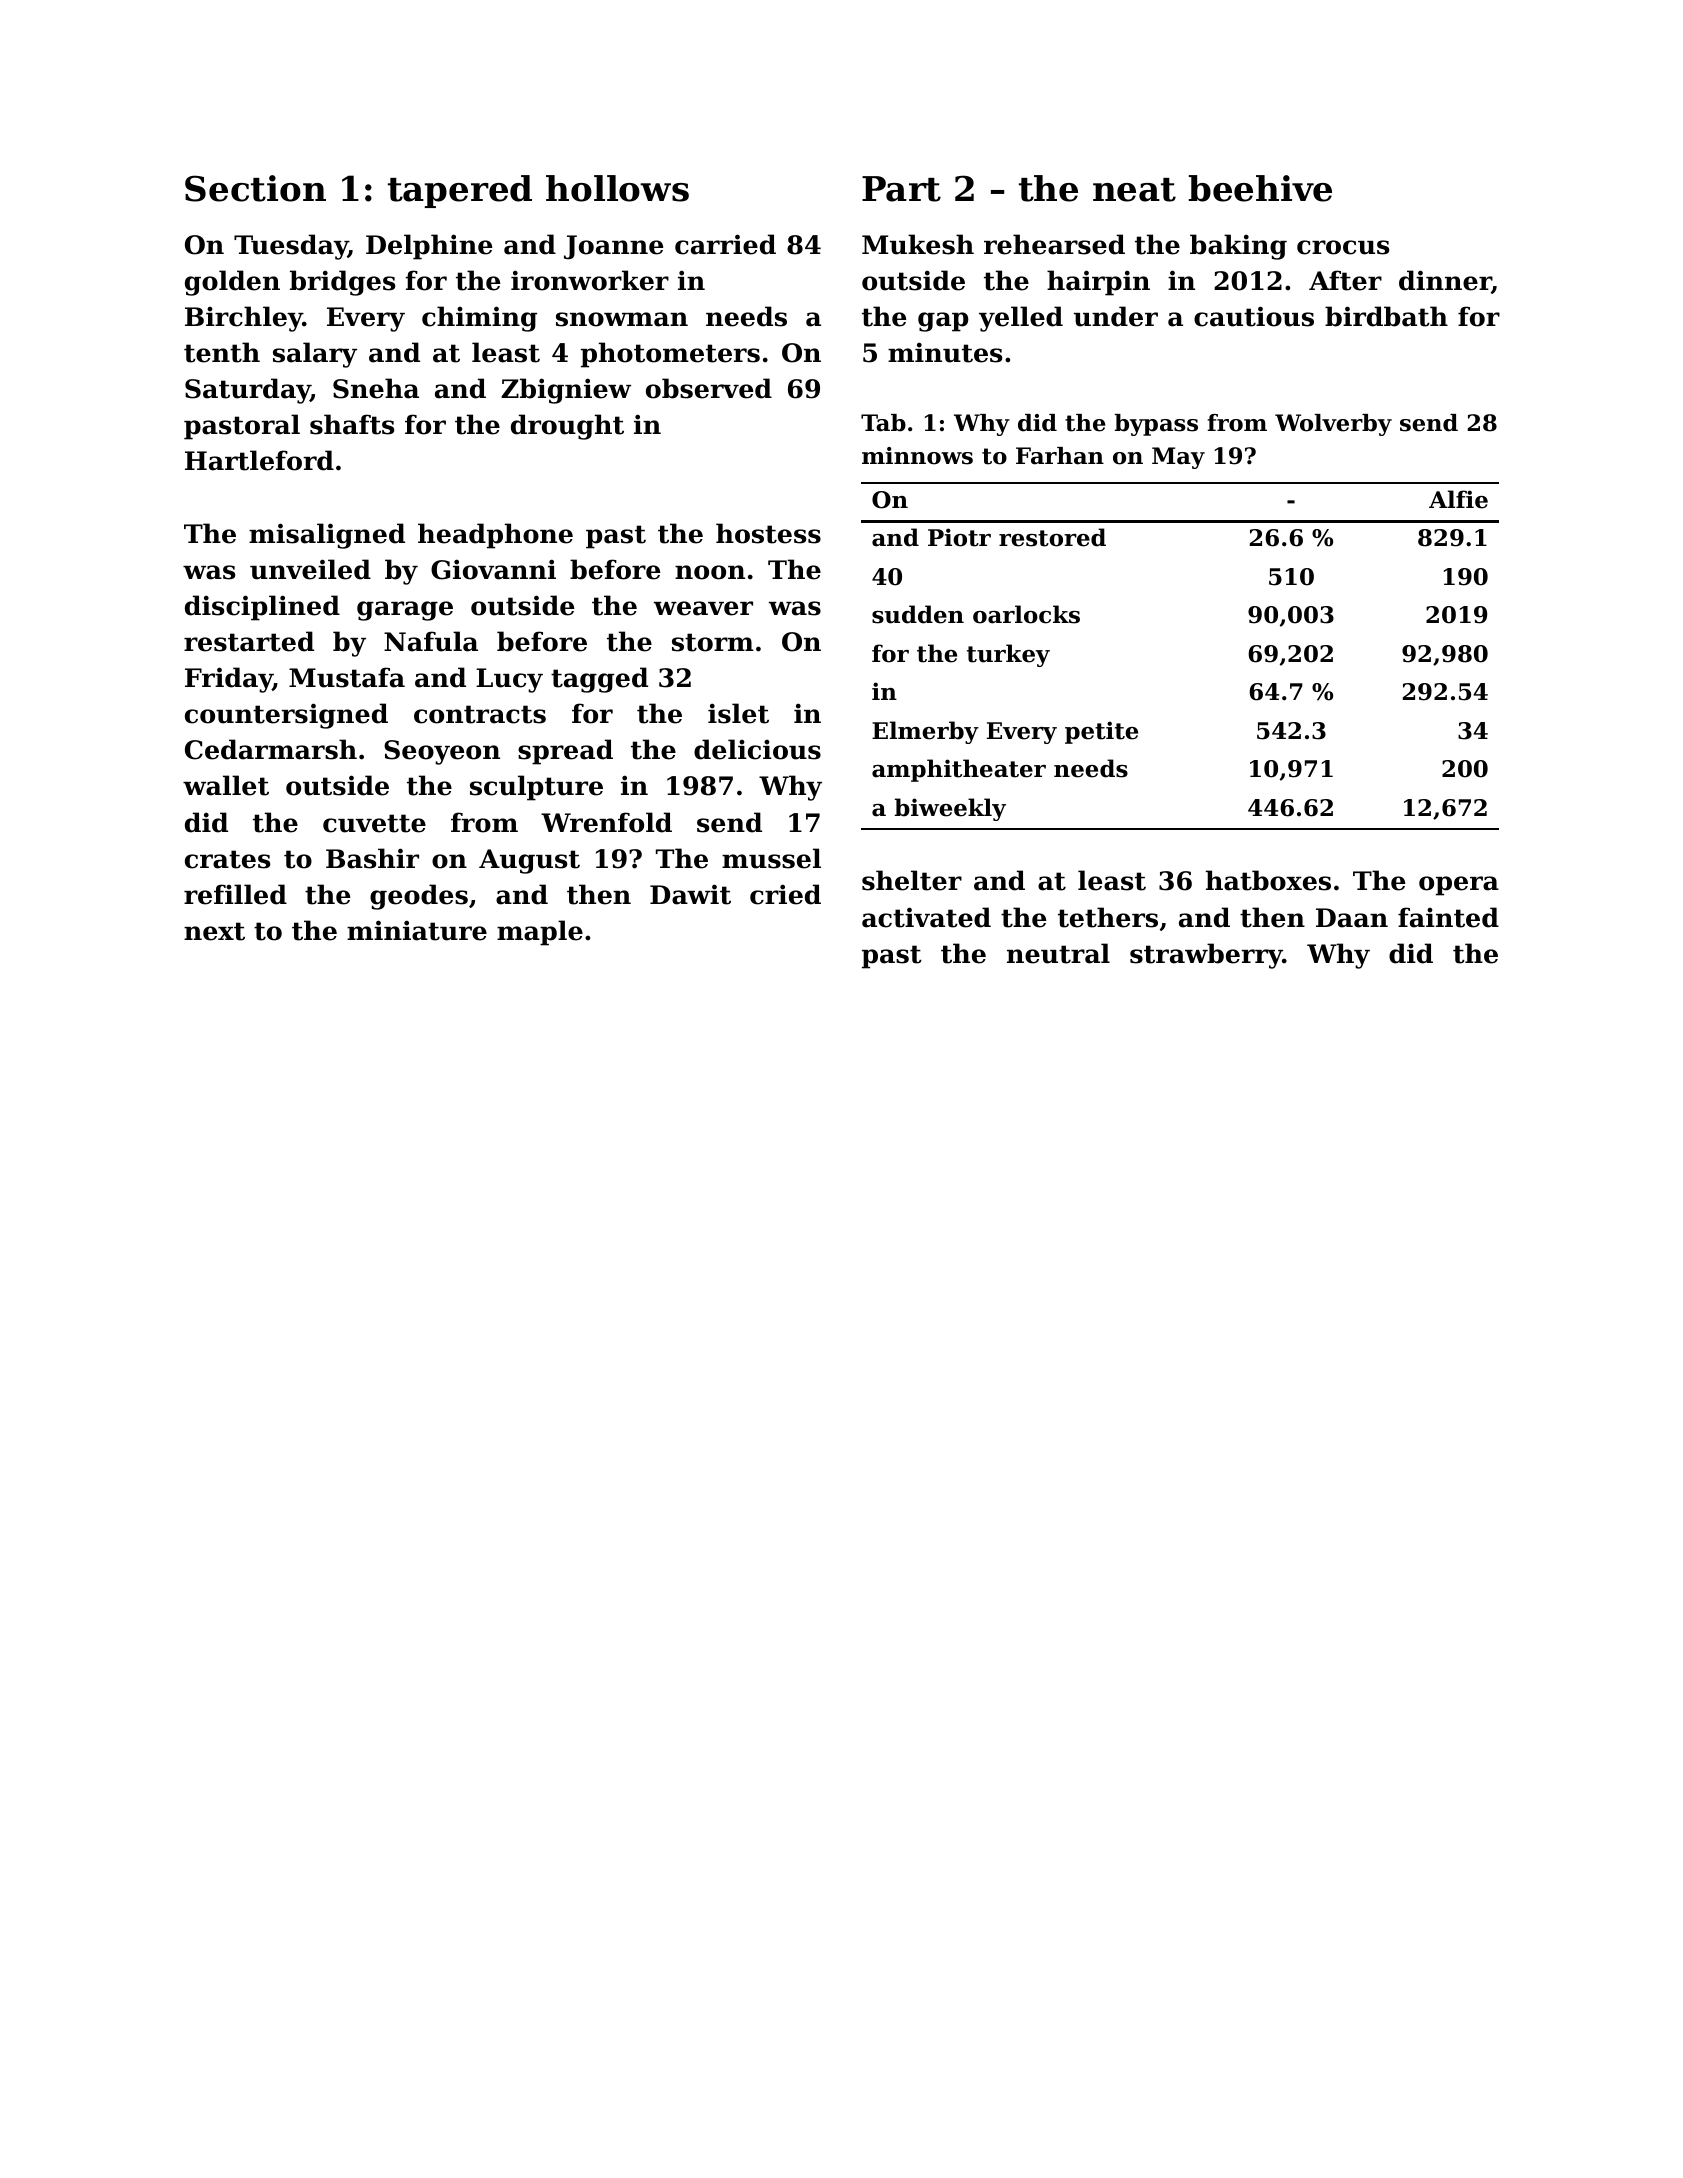 This page has height=2178, width=1683. Describe the element at coordinates (917, 456) in the page. I see `minnows` at that location.
